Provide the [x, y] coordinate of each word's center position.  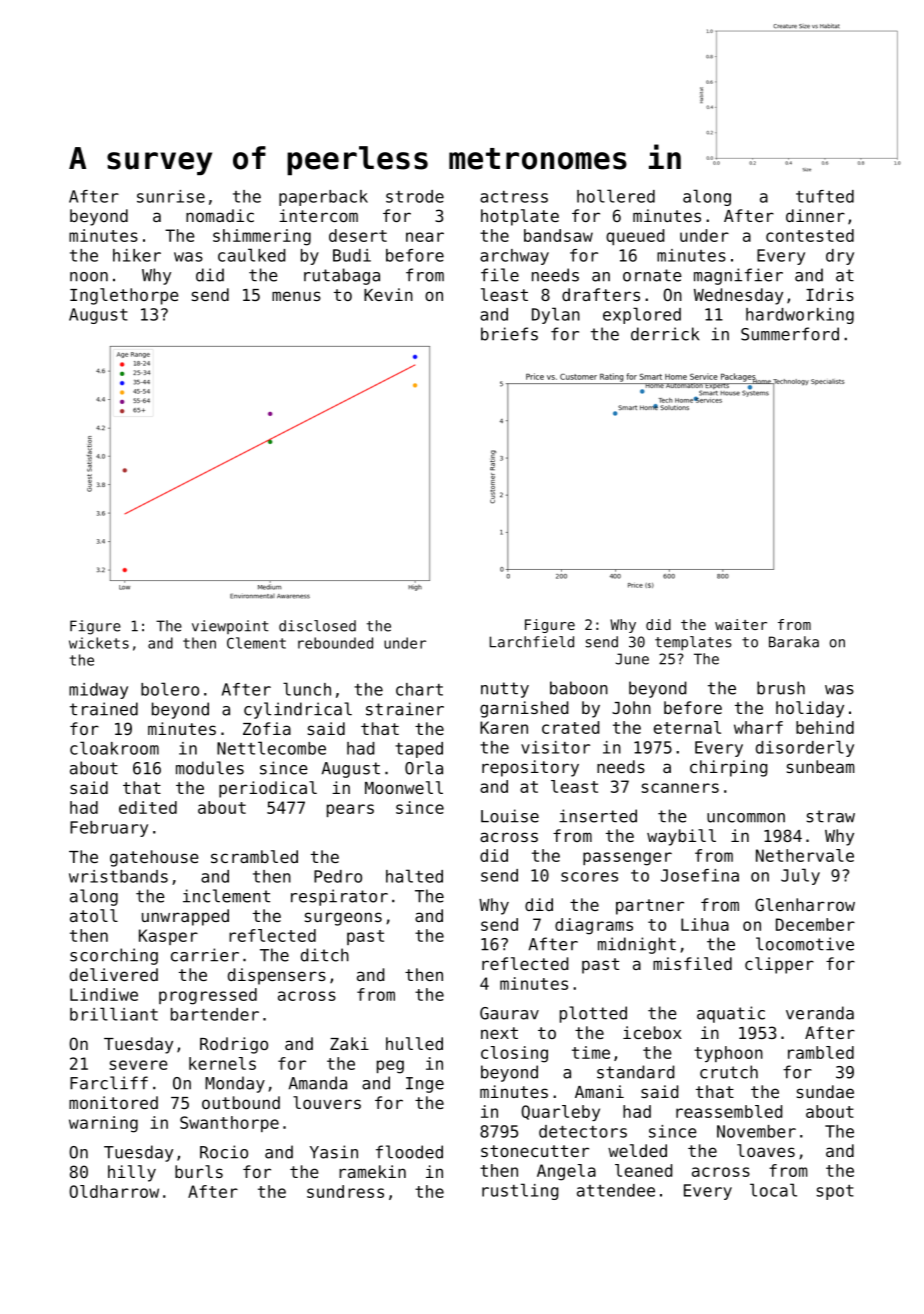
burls [199, 1171]
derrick [665, 334]
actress [514, 197]
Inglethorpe [124, 296]
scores [589, 877]
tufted [825, 196]
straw [830, 816]
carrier [205, 955]
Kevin [388, 294]
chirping [728, 768]
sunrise [171, 196]
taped [419, 750]
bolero [170, 689]
